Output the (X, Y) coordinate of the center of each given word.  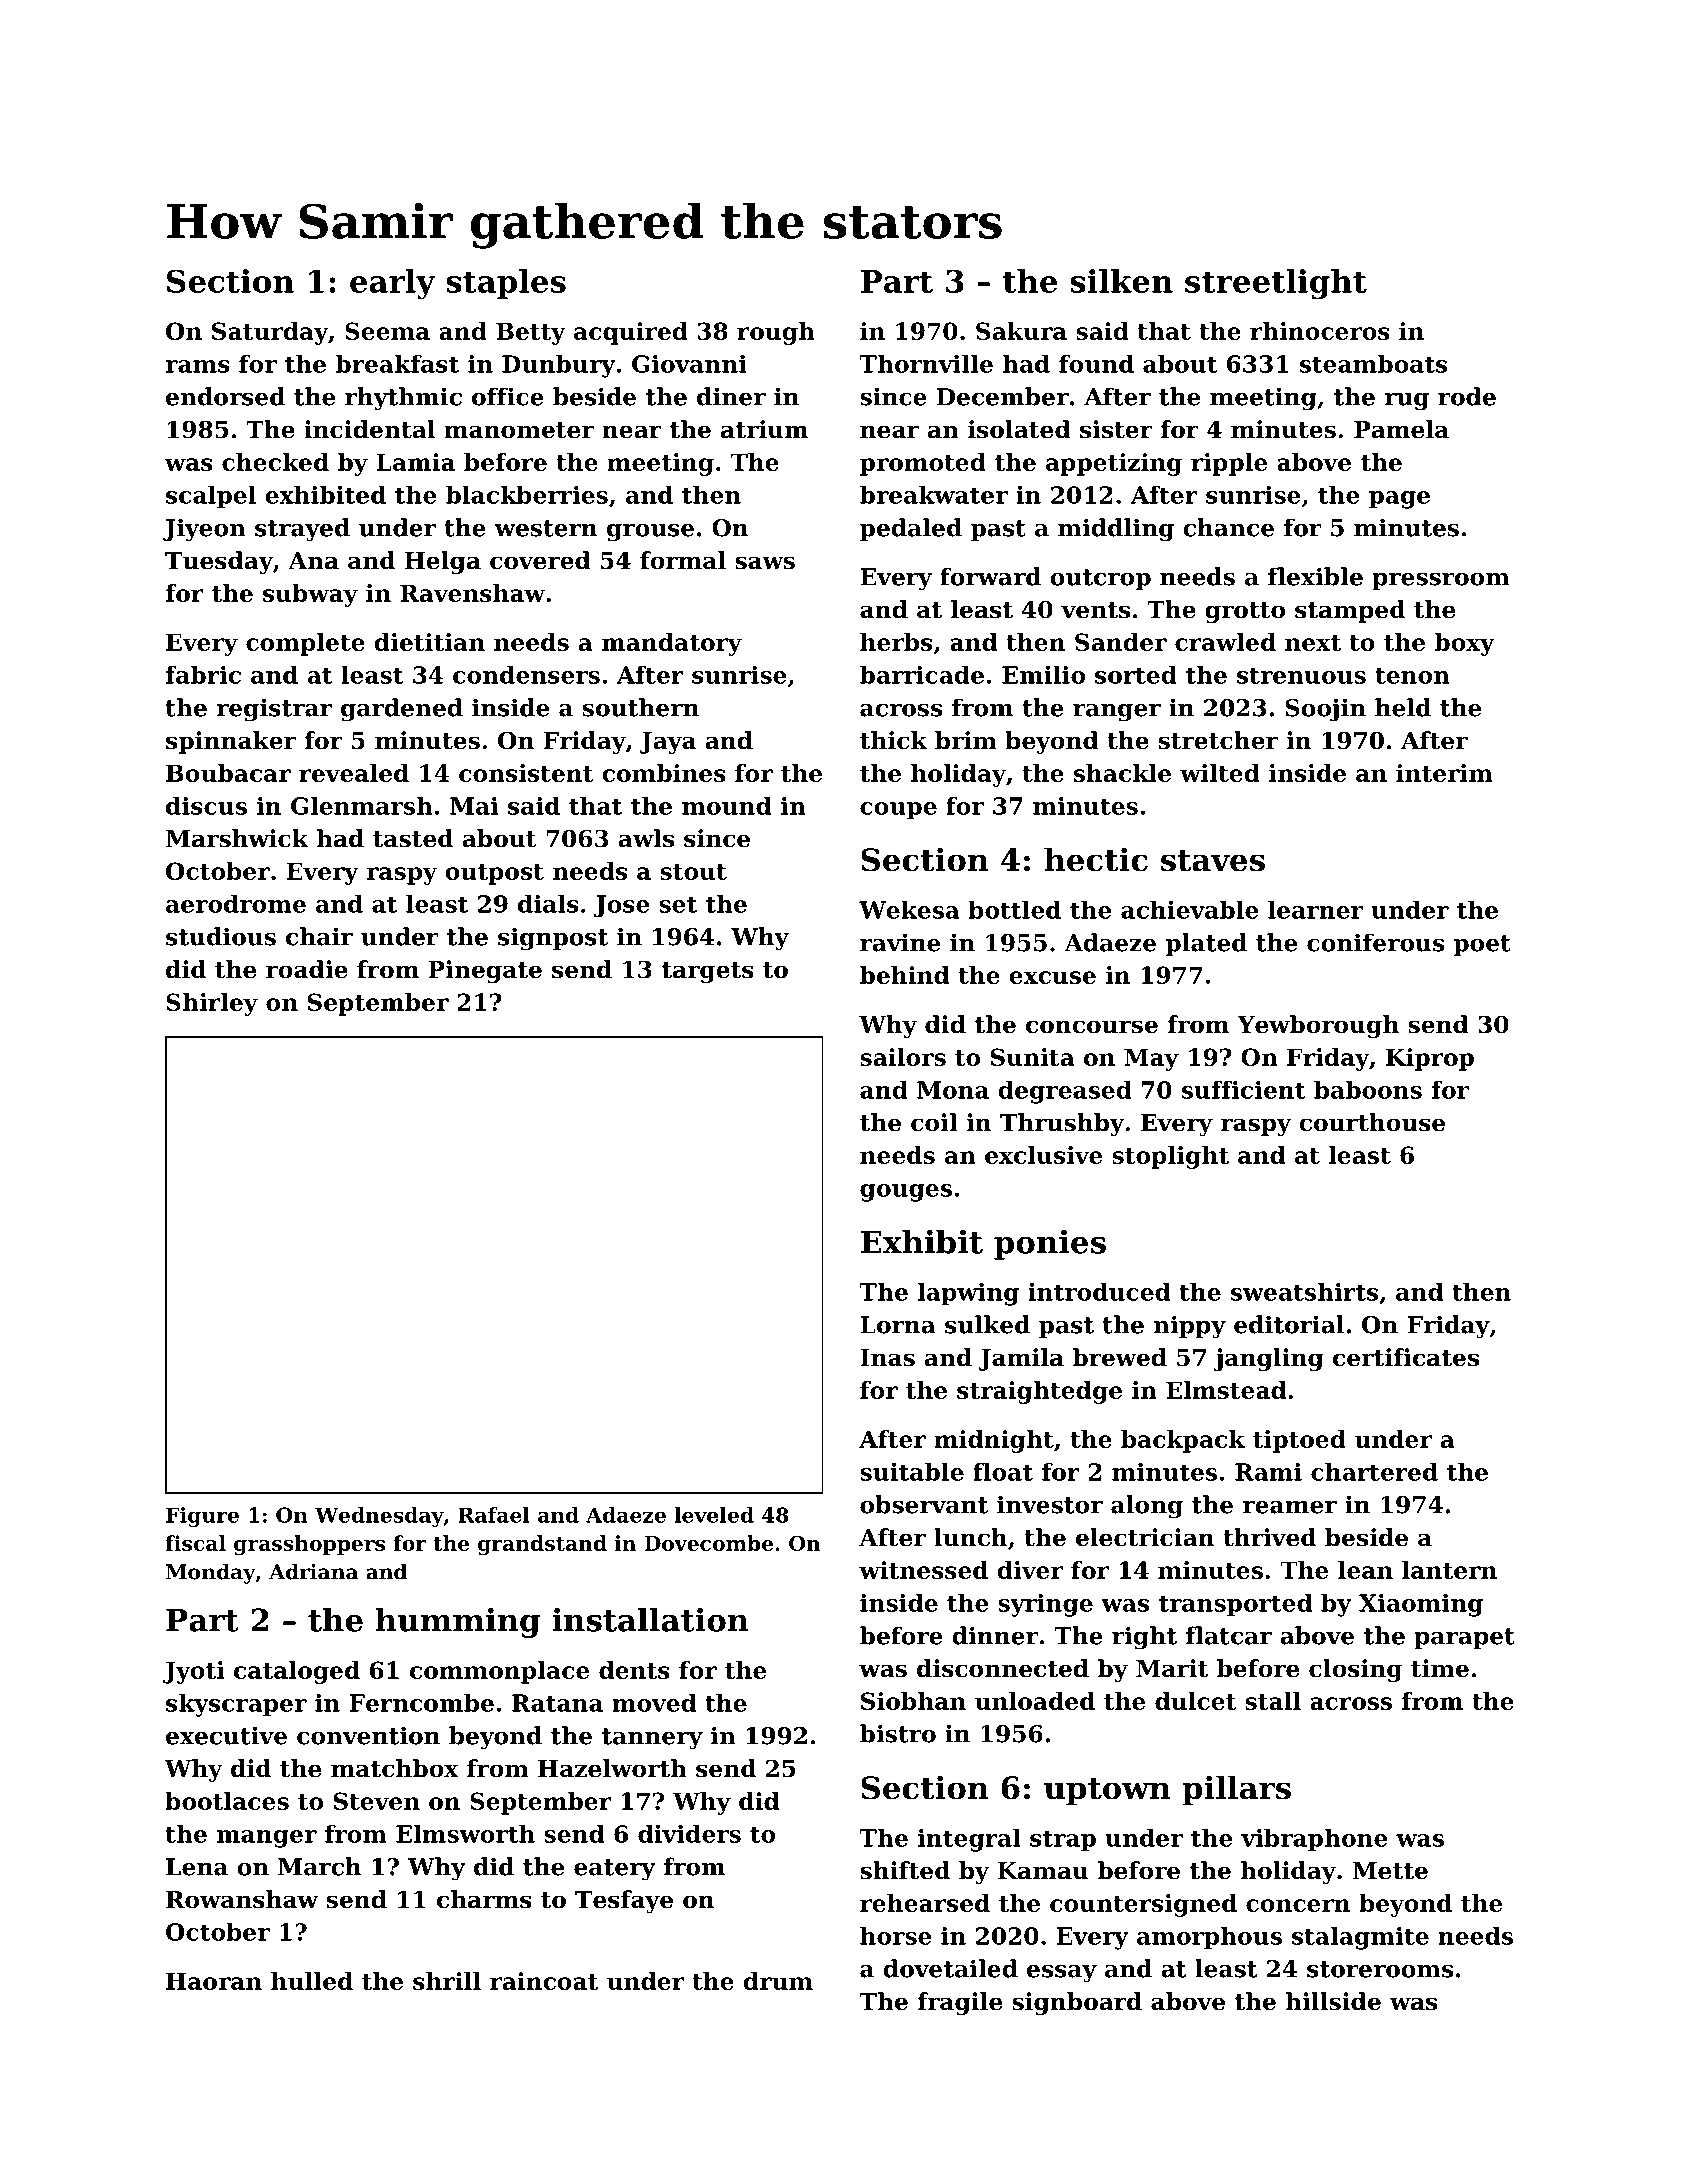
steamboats (1373, 364)
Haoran (214, 1981)
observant (924, 1504)
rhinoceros (1320, 331)
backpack (1183, 1441)
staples (506, 284)
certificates (1406, 1357)
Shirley (212, 1004)
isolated (1019, 429)
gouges (906, 1193)
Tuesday (219, 562)
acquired (631, 333)
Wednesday (379, 1517)
